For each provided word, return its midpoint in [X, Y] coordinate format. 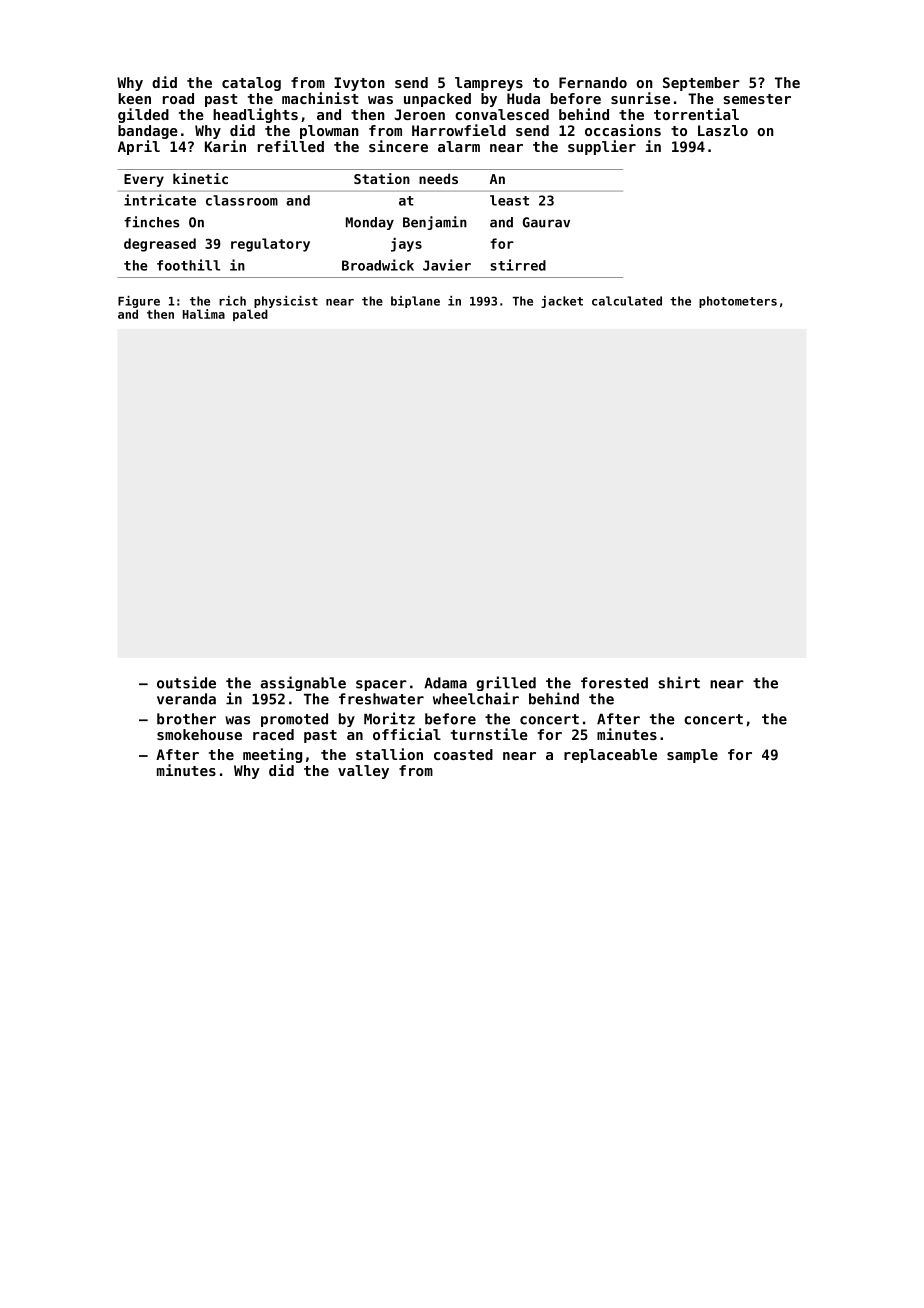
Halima [204, 314]
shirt [679, 682]
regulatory [270, 245]
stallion [389, 754]
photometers [738, 302]
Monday [370, 223]
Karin [225, 146]
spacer [381, 685]
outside [186, 682]
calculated [627, 301]
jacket [562, 302]
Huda [523, 98]
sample [692, 756]
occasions [623, 130]
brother [186, 719]
